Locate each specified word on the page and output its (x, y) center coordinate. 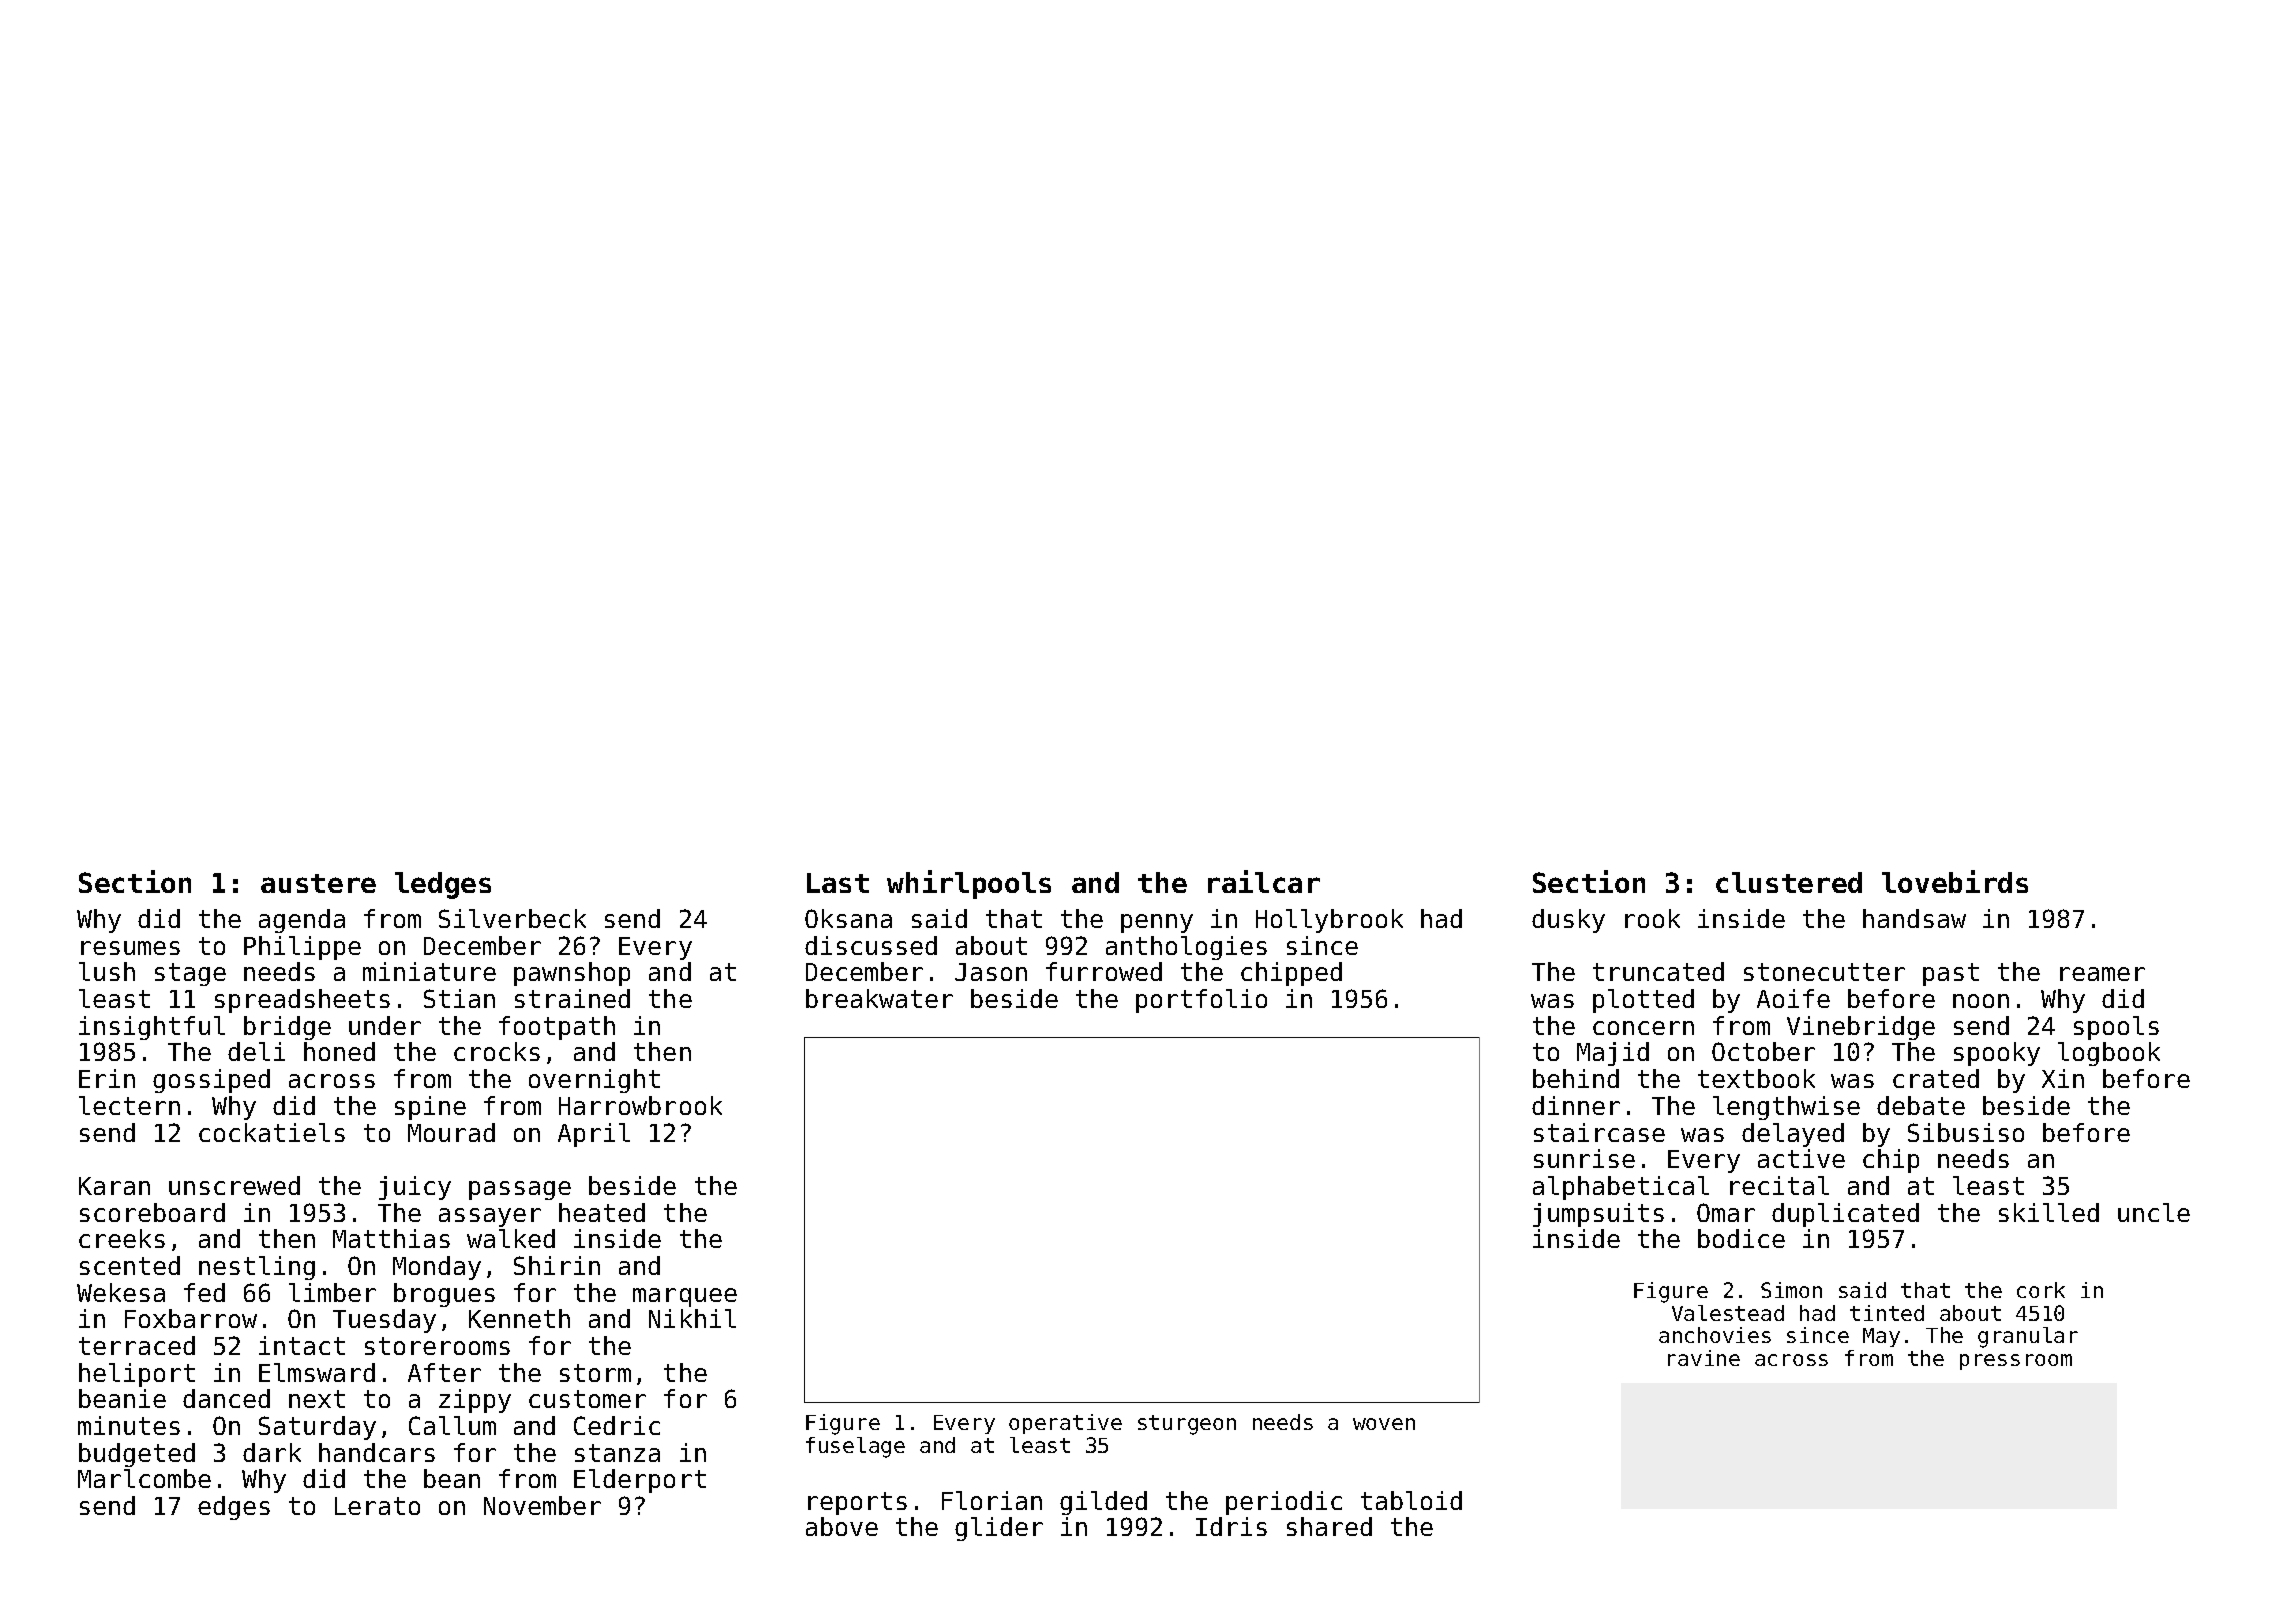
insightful (152, 1028)
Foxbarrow (191, 1318)
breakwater (879, 998)
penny (1157, 923)
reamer (2102, 974)
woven (1384, 1424)
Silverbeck (512, 918)
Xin (2063, 1078)
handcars (377, 1452)
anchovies (1715, 1335)
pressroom (2016, 1362)
